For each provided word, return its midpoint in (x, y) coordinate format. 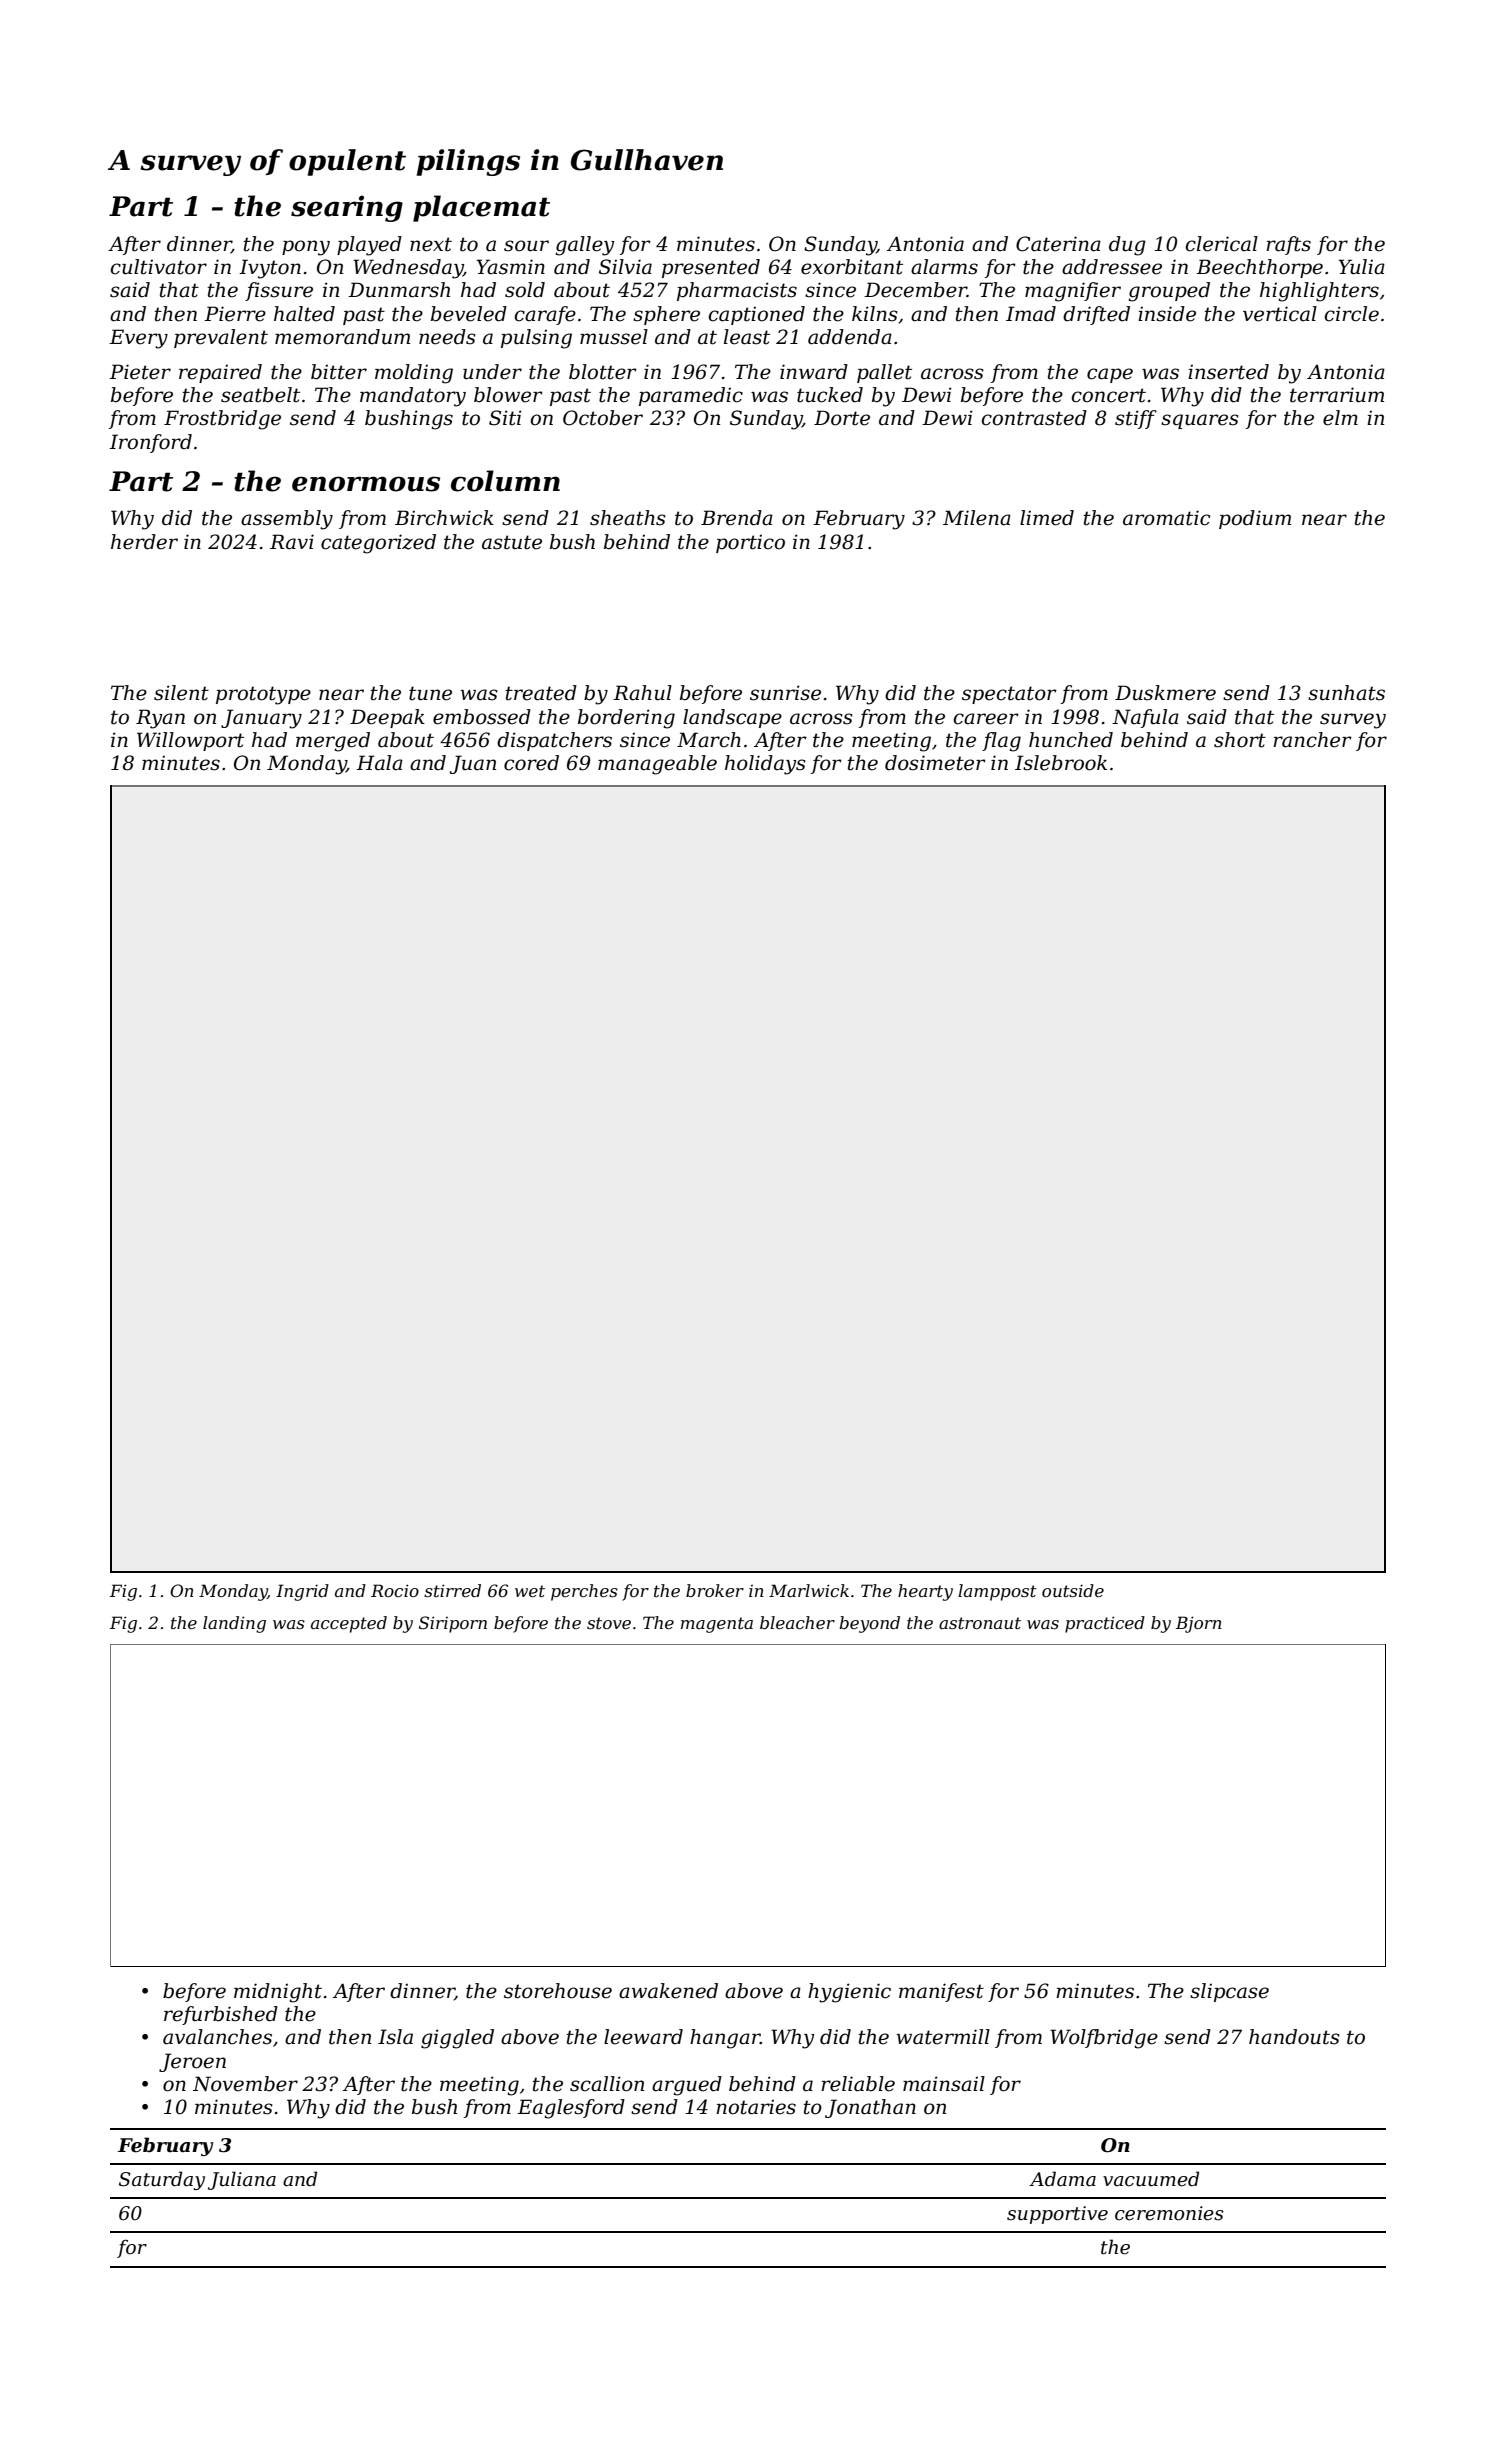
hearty (925, 1592)
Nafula (1145, 718)
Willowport (190, 741)
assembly (287, 520)
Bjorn (1199, 1624)
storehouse (558, 1991)
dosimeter (935, 763)
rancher (1312, 740)
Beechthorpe (1259, 268)
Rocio (395, 1590)
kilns (875, 314)
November (245, 2084)
